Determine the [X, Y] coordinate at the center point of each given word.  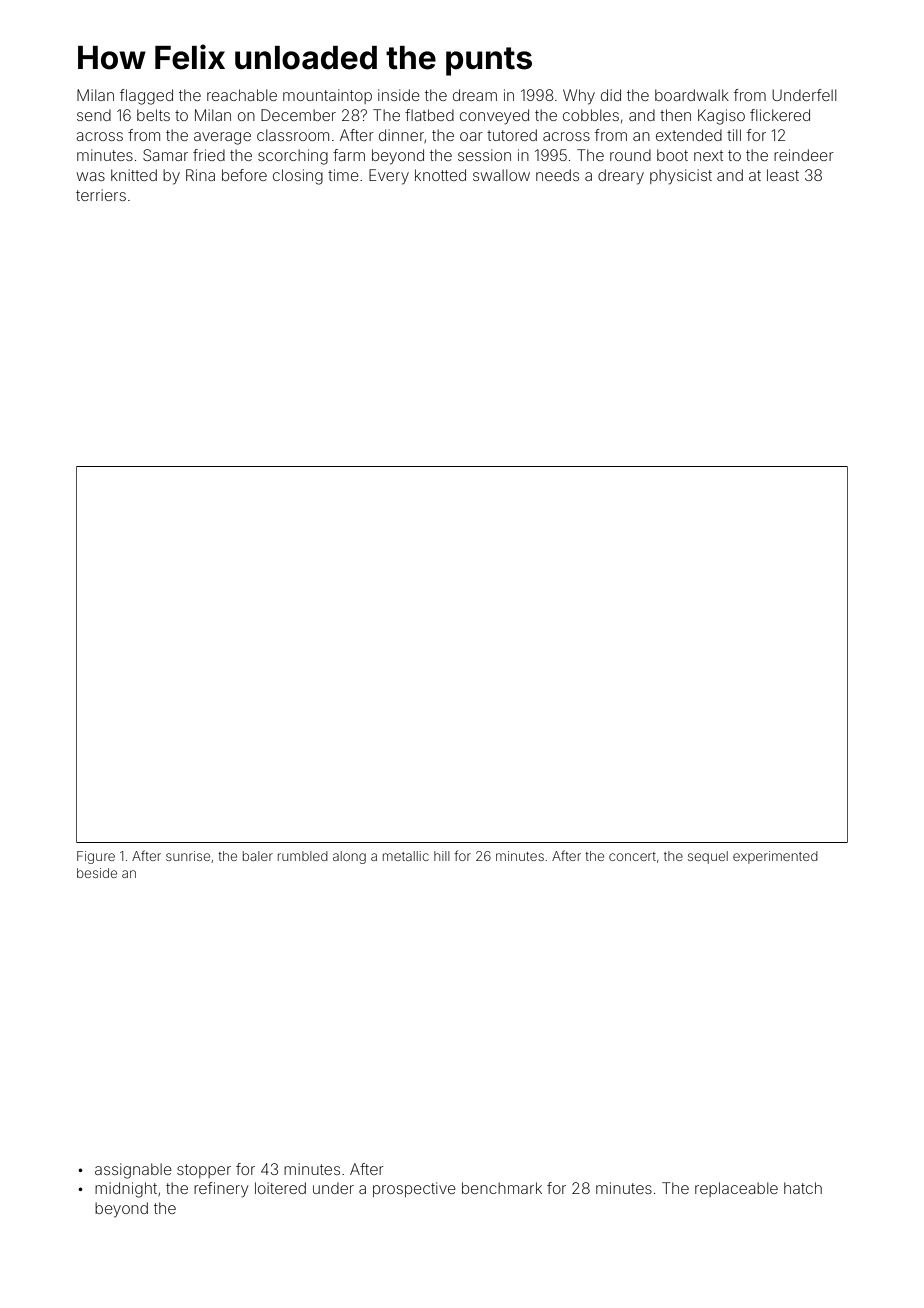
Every [389, 177]
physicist [681, 177]
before [244, 175]
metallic [406, 856]
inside [399, 95]
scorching [293, 157]
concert [632, 856]
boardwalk [692, 95]
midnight [126, 1190]
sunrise [188, 856]
